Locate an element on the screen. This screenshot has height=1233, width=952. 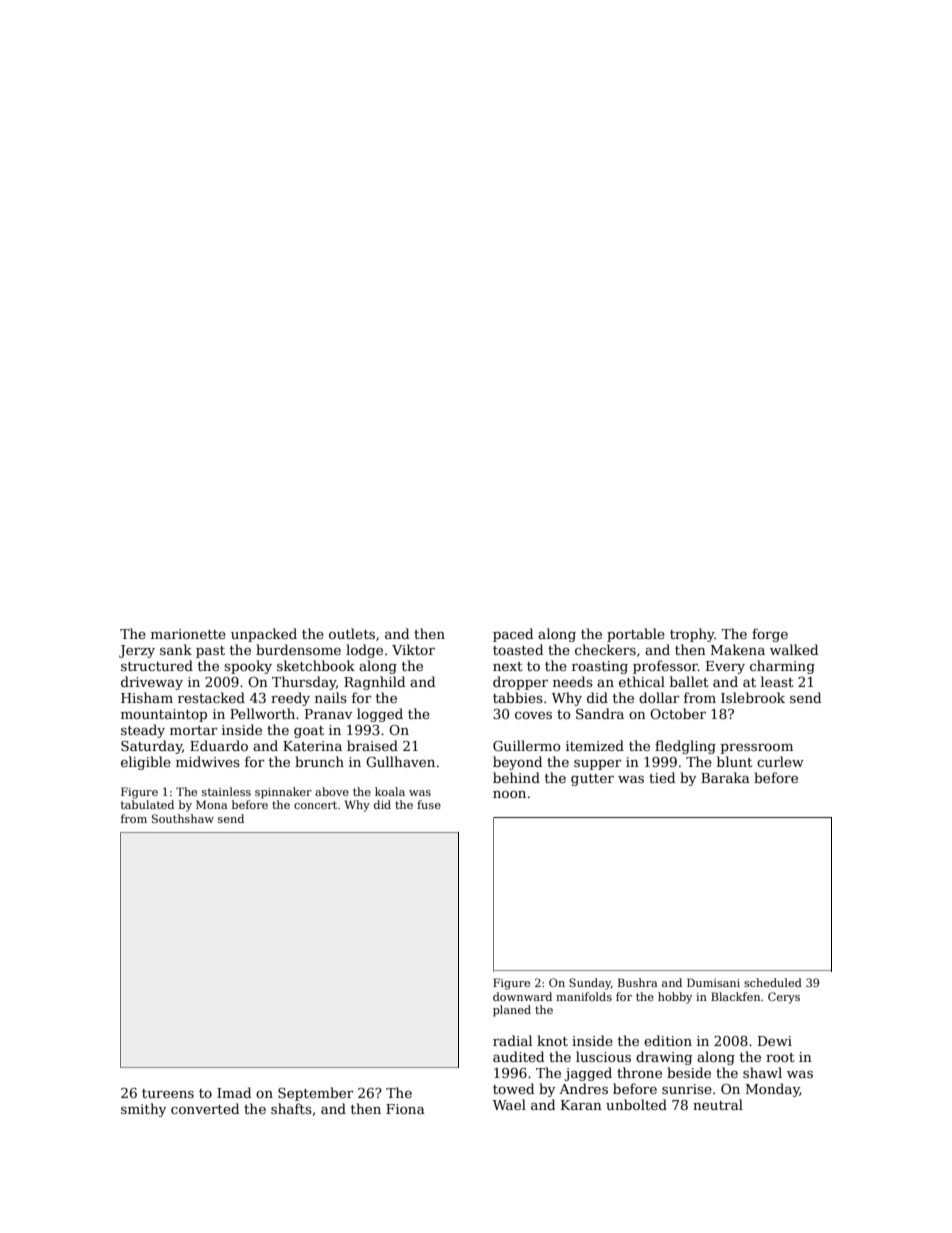
nails is located at coordinates (331, 697).
